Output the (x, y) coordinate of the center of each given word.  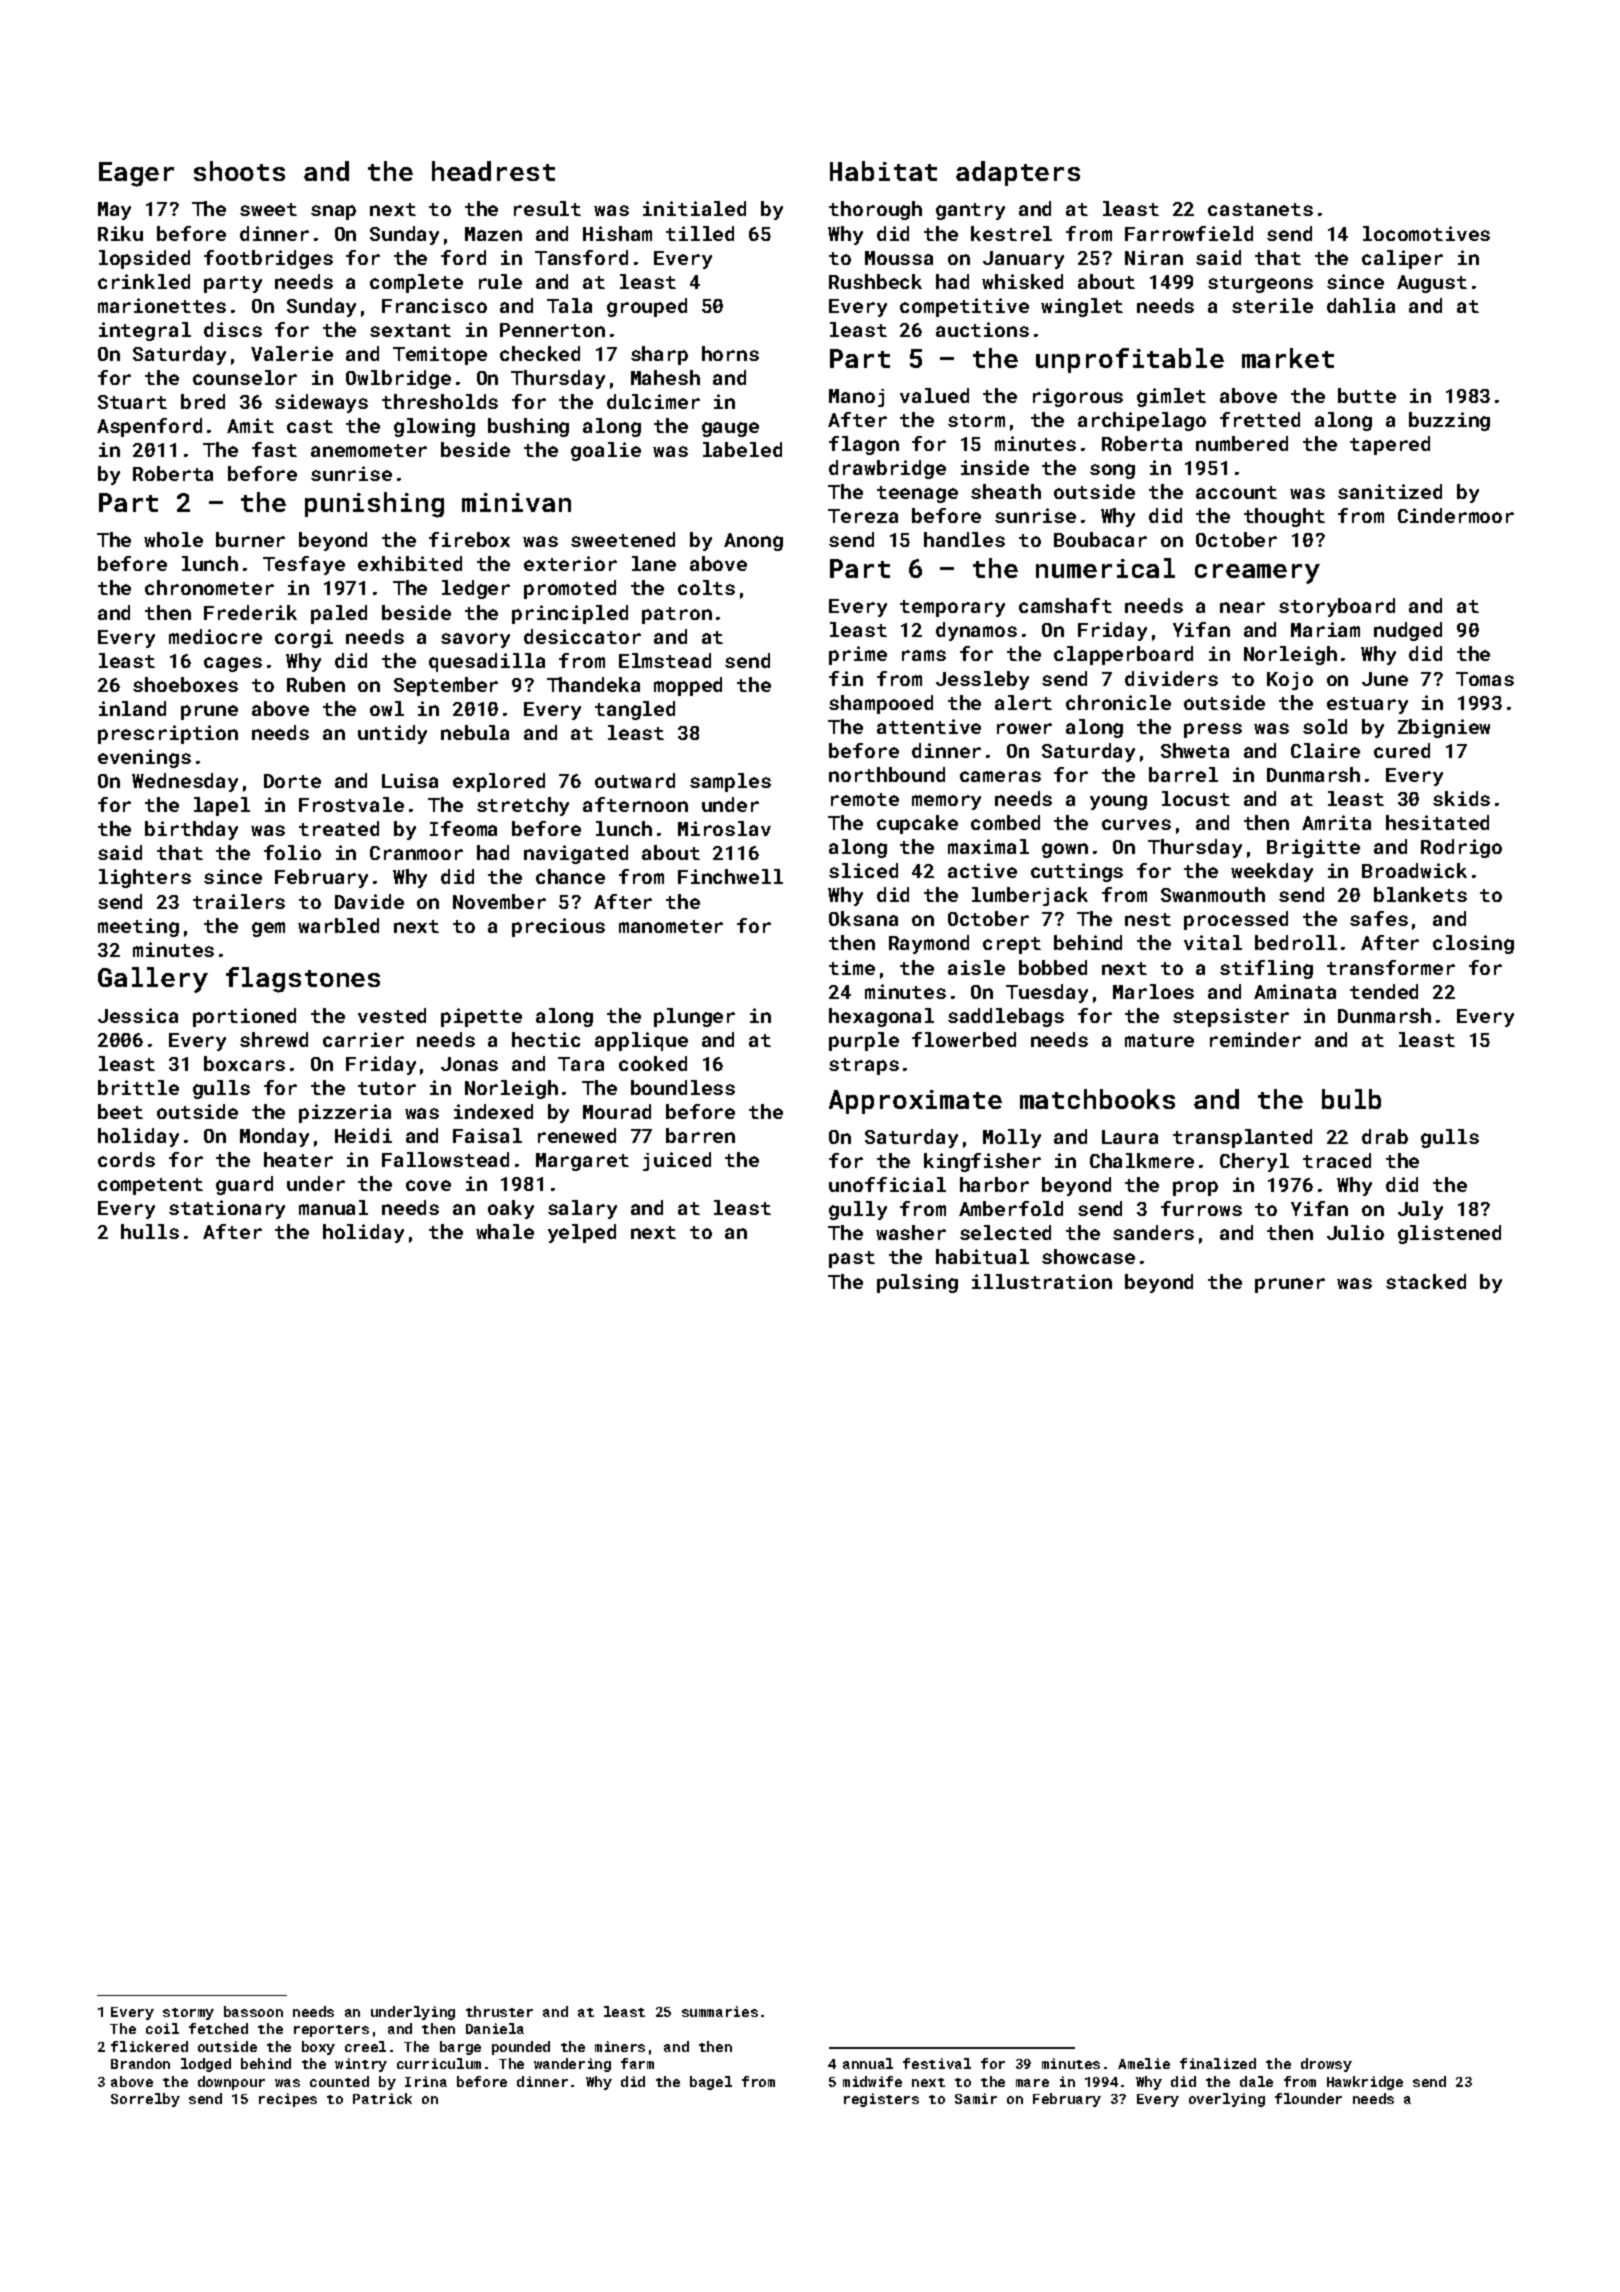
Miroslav (724, 828)
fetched (218, 2028)
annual (868, 2063)
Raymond (929, 944)
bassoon (253, 2011)
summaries (720, 2011)
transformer (1391, 967)
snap (333, 212)
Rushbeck (875, 281)
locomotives (1426, 233)
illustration (1042, 1281)
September (446, 686)
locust (1196, 798)
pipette (481, 1017)
